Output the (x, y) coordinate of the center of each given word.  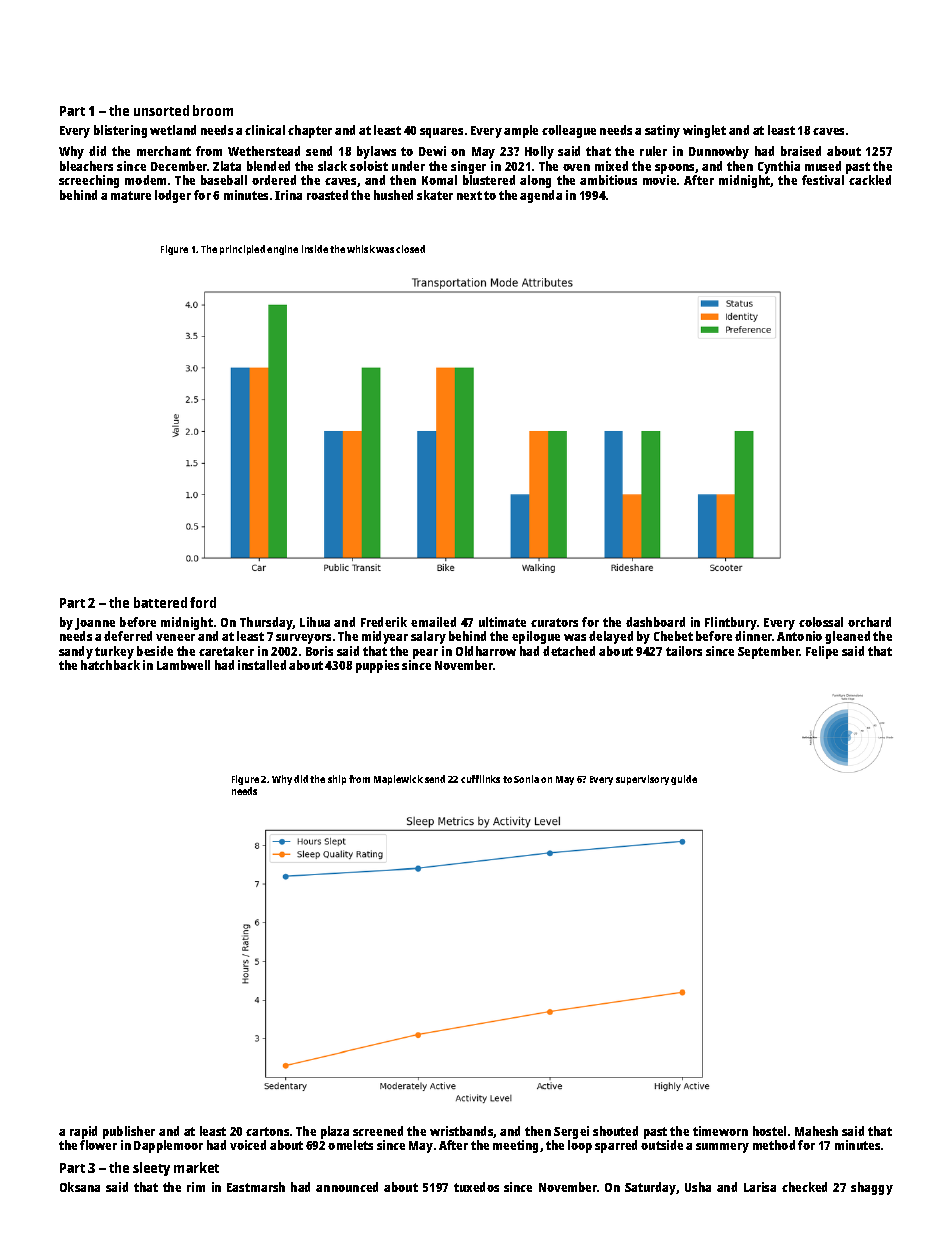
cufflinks (480, 779)
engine (282, 250)
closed (410, 249)
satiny (662, 131)
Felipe (822, 652)
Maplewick (398, 780)
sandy (76, 652)
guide (684, 780)
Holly (539, 152)
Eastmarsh (256, 1187)
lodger (173, 196)
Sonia (526, 779)
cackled (870, 180)
